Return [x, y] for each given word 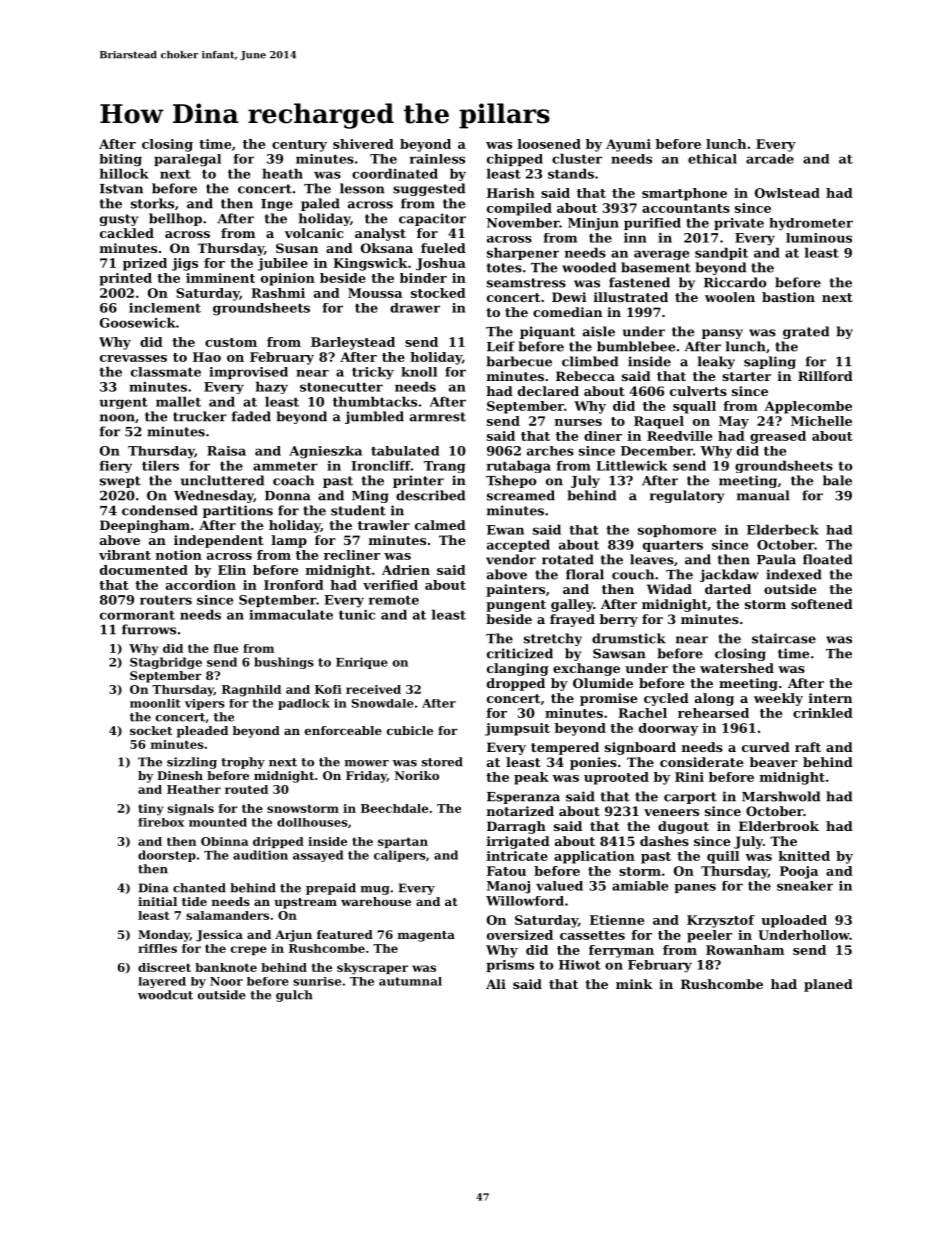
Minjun [593, 224]
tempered [565, 748]
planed [828, 985]
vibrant [125, 555]
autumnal [410, 981]
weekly [778, 699]
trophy [243, 763]
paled [320, 204]
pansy [722, 334]
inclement [165, 308]
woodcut [165, 995]
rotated [568, 559]
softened [822, 604]
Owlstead [787, 193]
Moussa [375, 293]
